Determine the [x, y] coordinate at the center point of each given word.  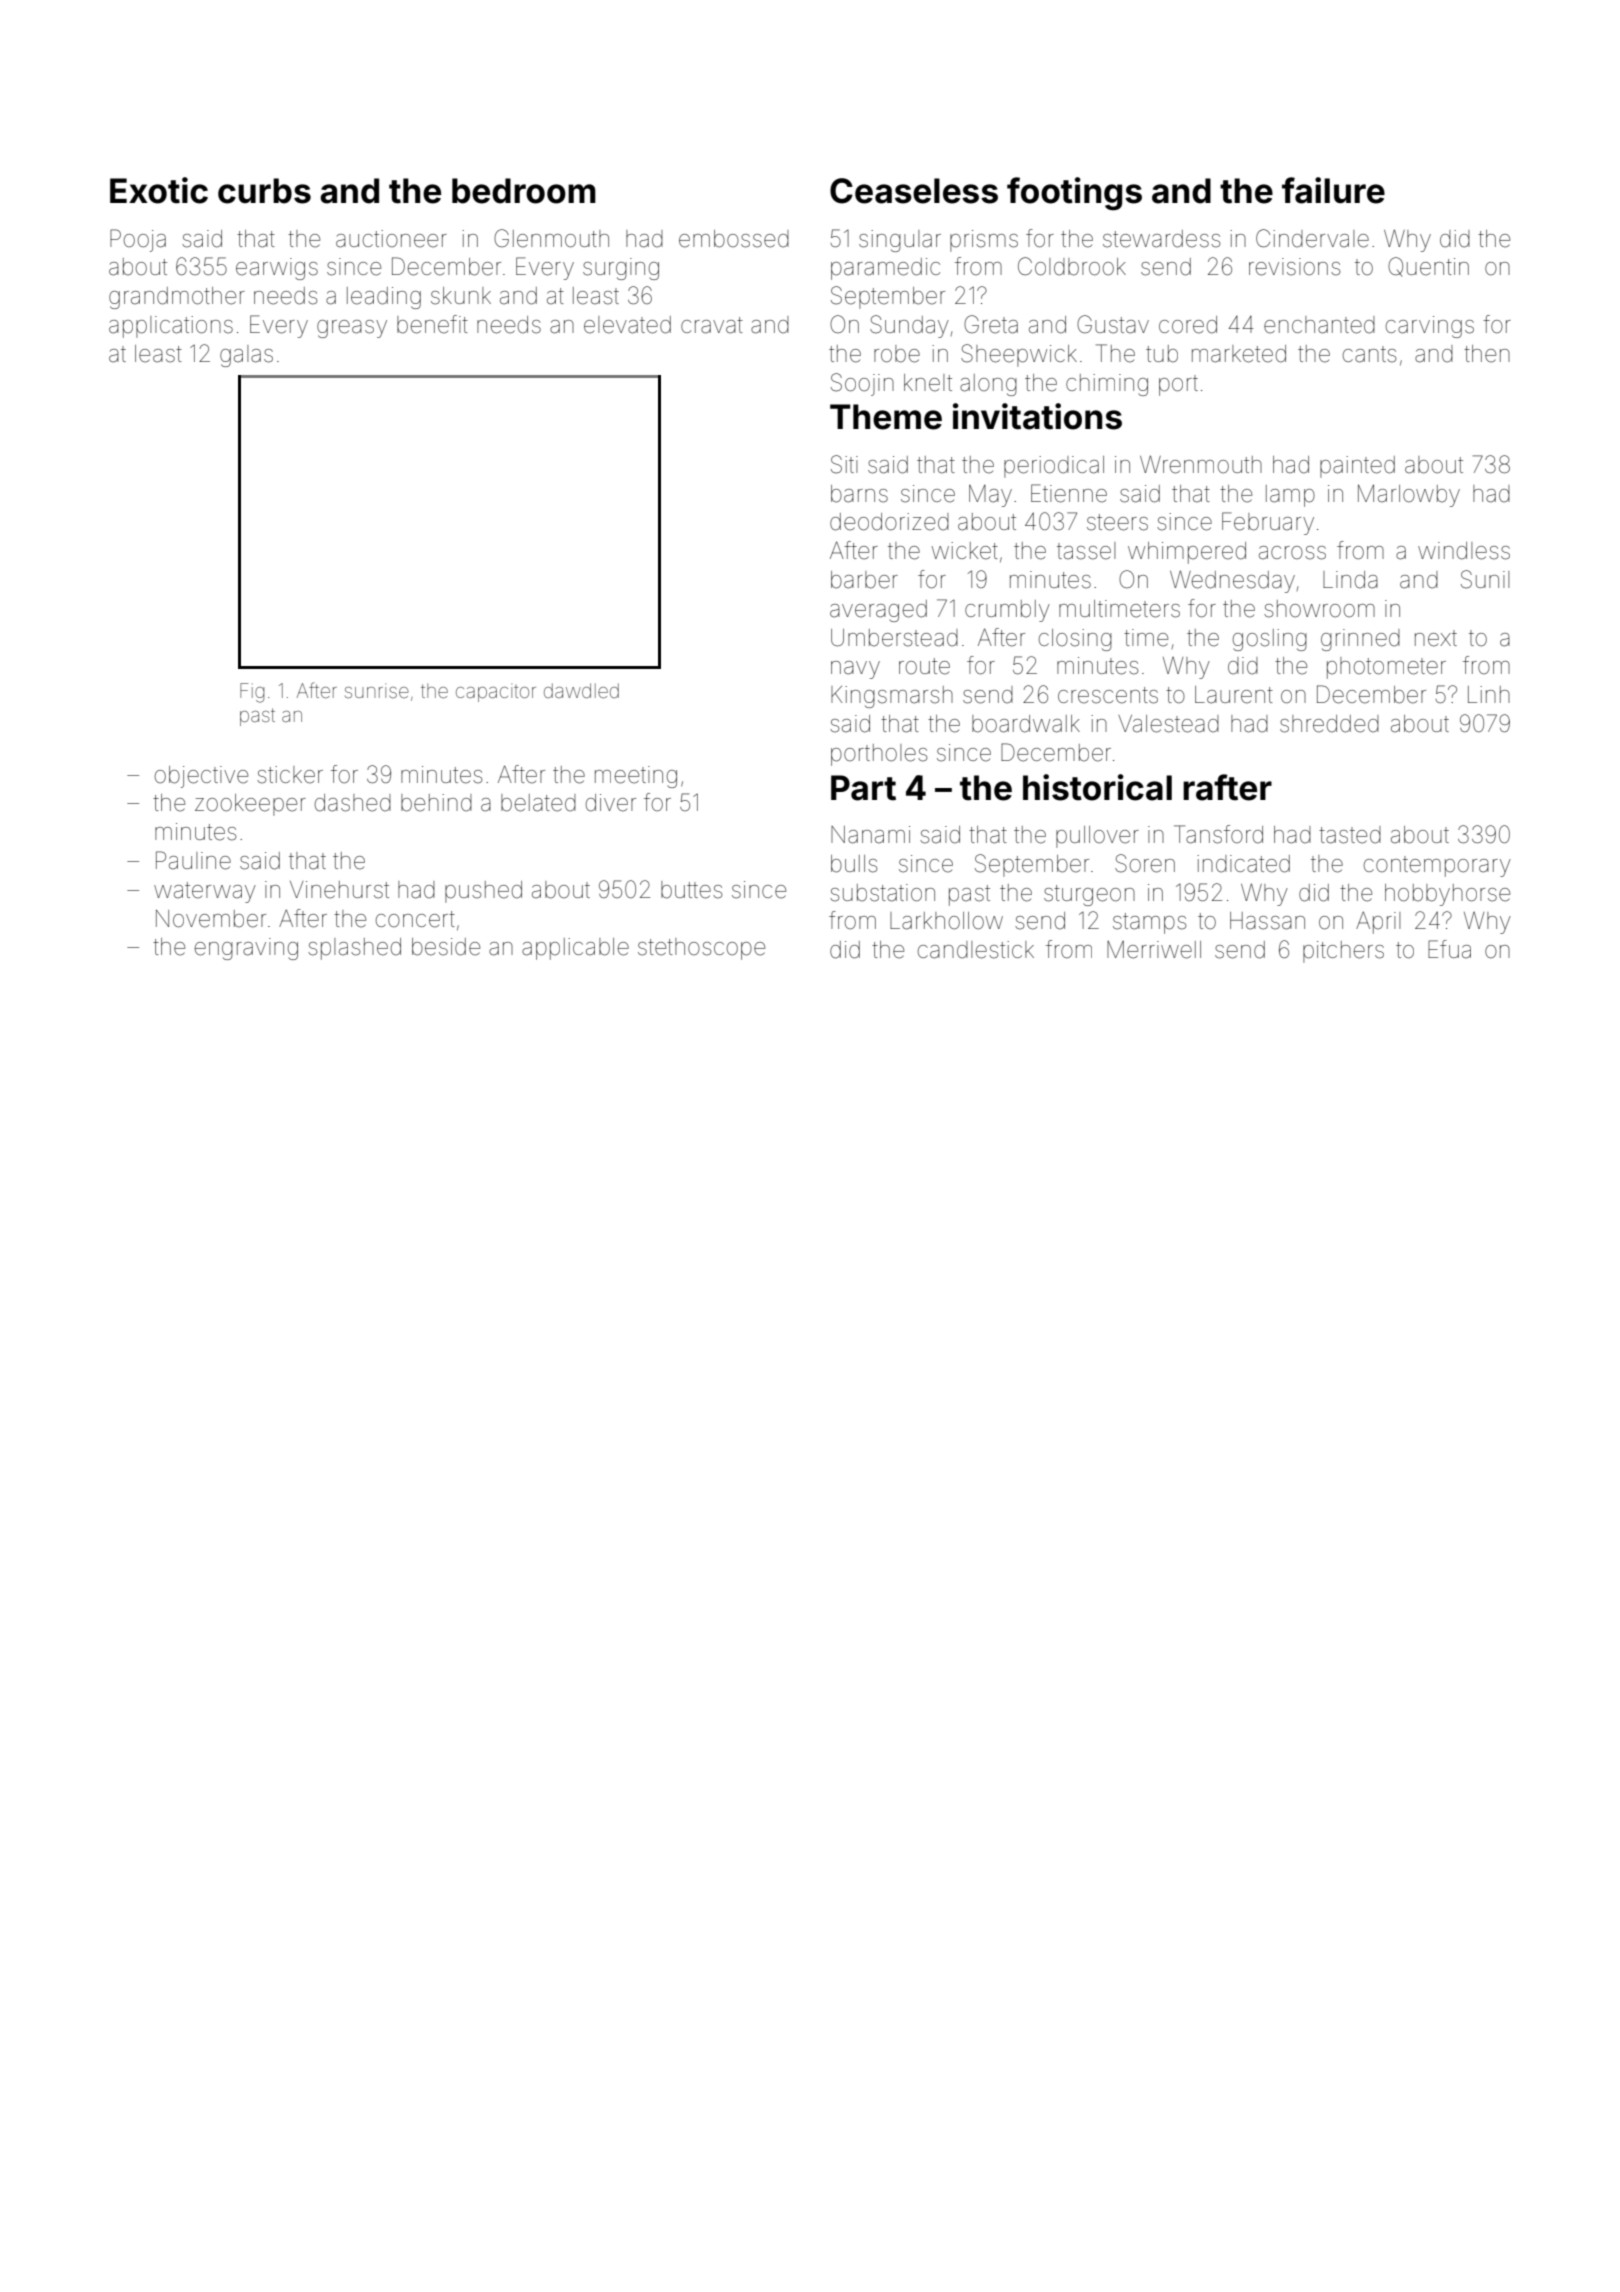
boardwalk [1026, 724]
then [1487, 354]
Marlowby [1409, 496]
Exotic [159, 190]
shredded [1329, 724]
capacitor [496, 692]
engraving [246, 949]
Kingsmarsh [892, 697]
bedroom [524, 191]
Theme [886, 417]
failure [1333, 190]
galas [246, 356]
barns [859, 494]
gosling [1270, 640]
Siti [844, 464]
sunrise [377, 690]
